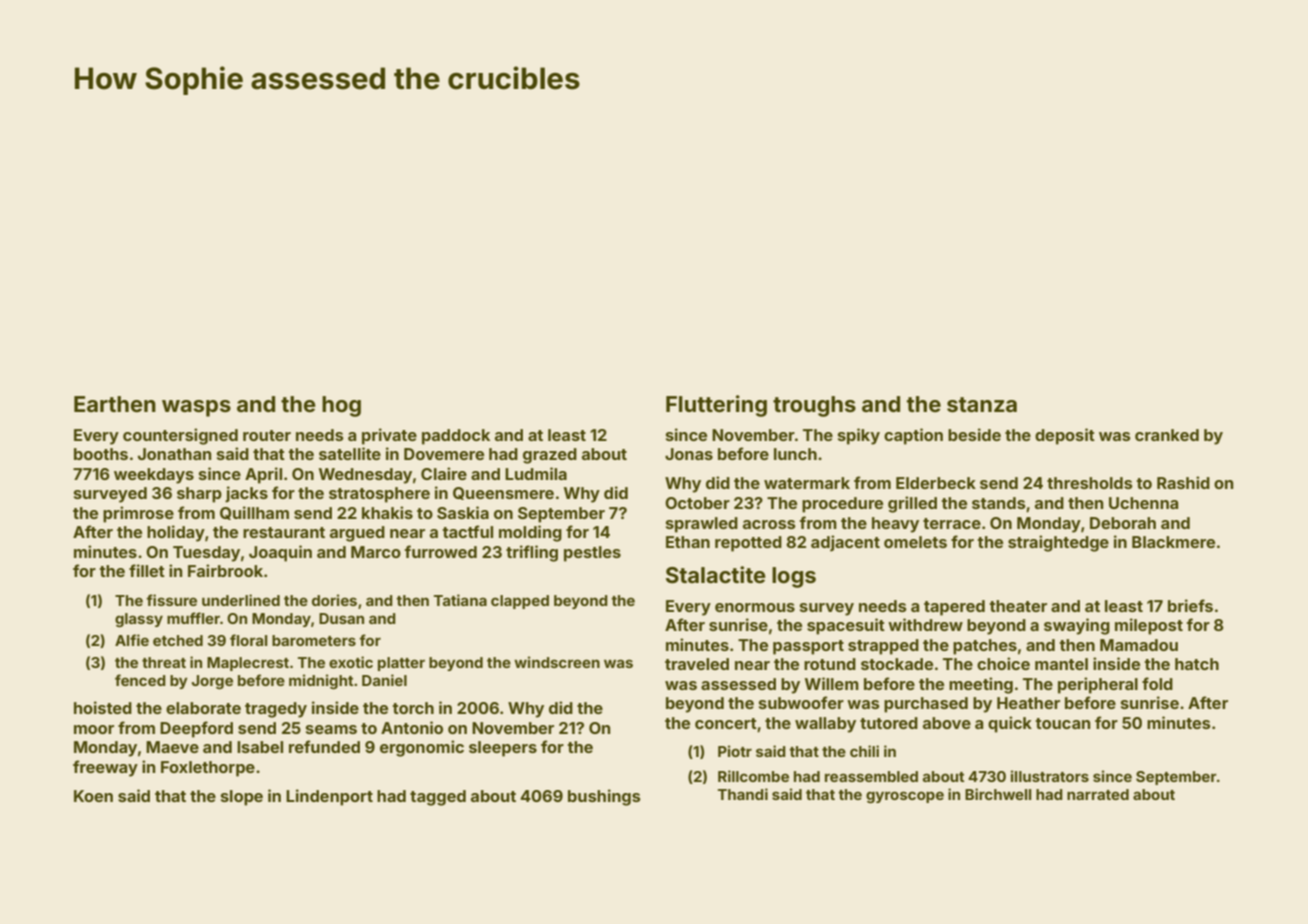 The width and height of the document is (1308, 924). Describe the element at coordinates (982, 405) in the document. I see `stanza` at that location.
